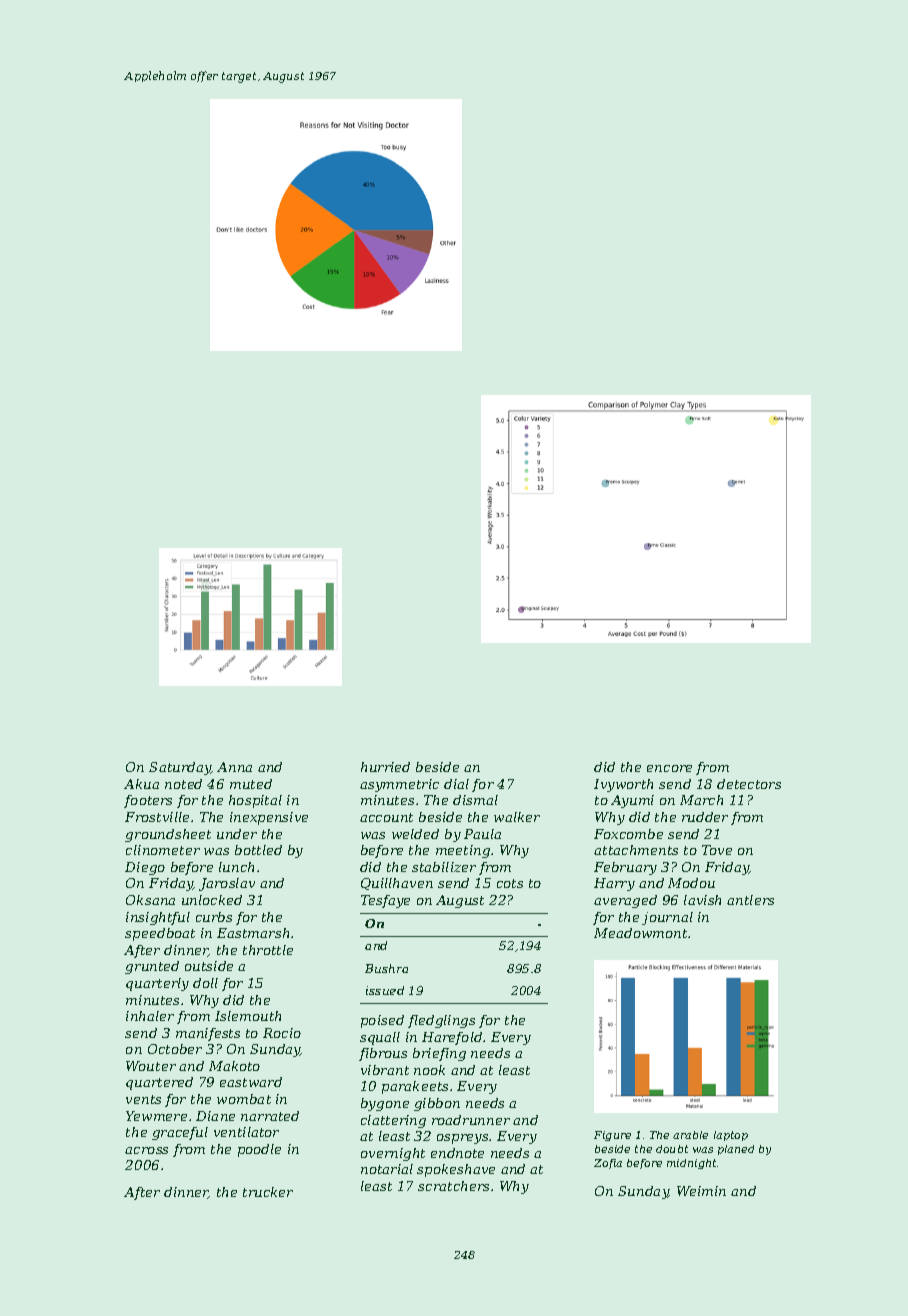  I want to click on trucker, so click(268, 1192).
